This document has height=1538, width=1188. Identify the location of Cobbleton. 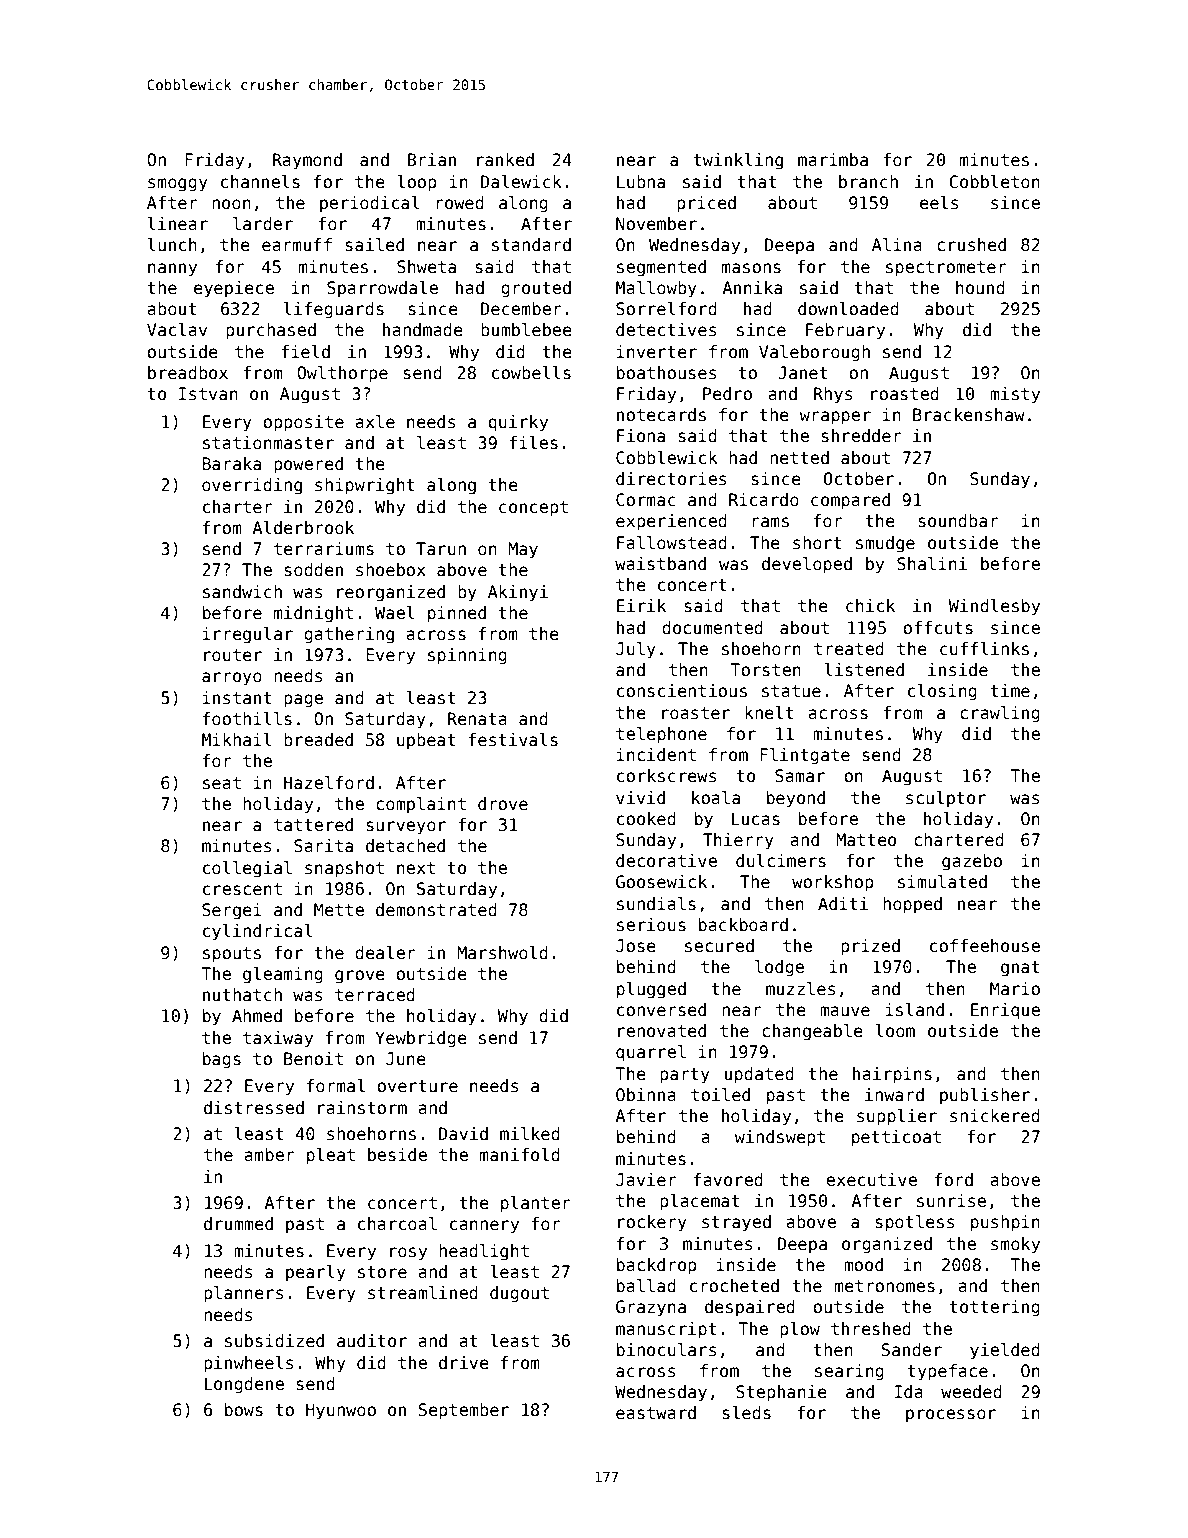
(994, 182).
